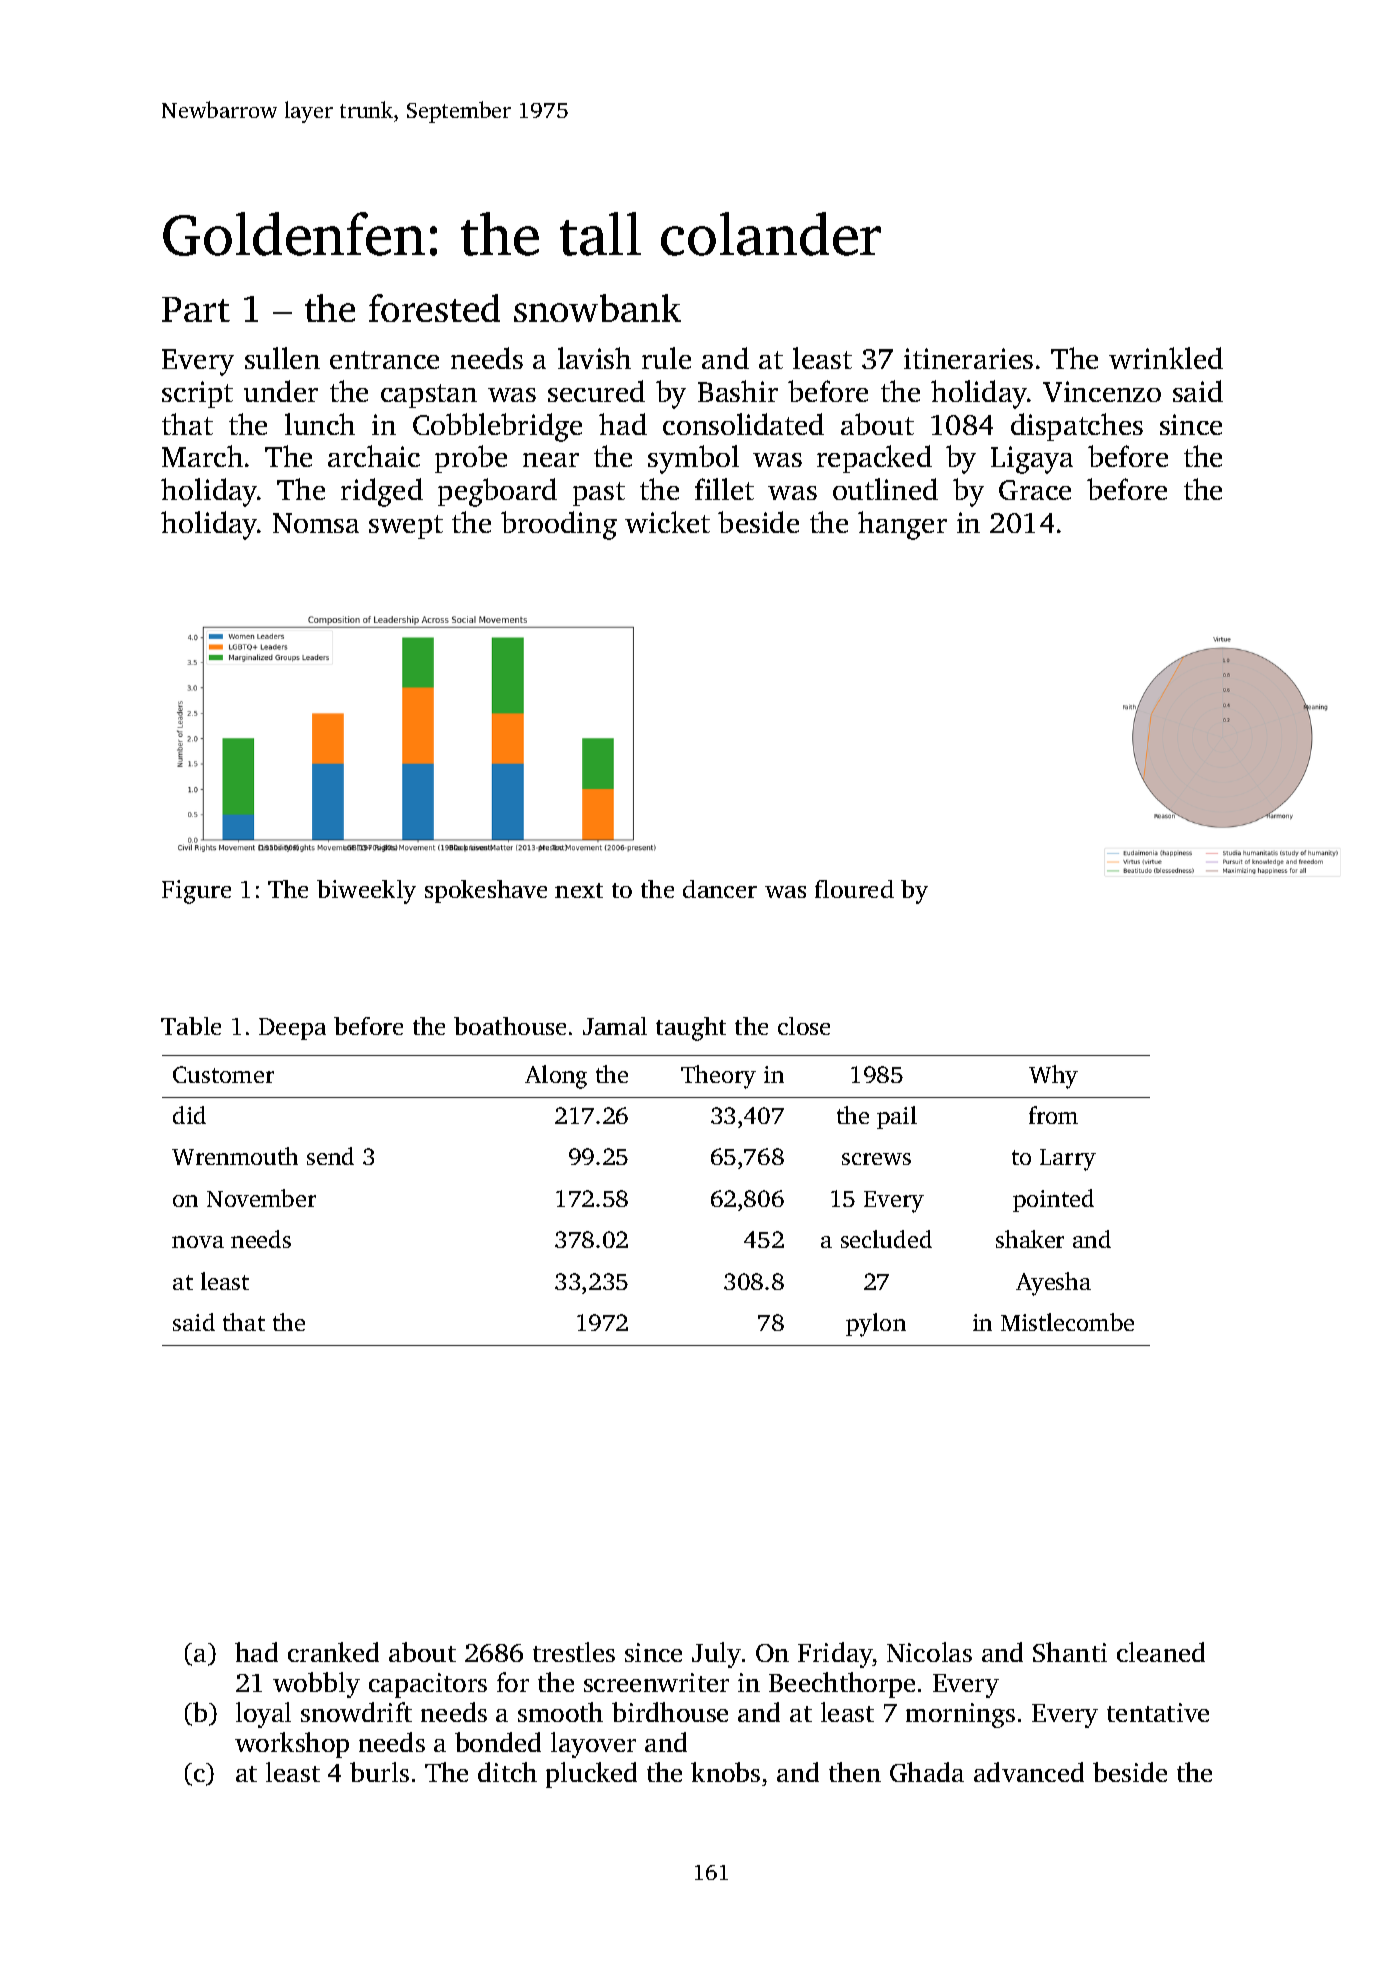 The width and height of the image is (1386, 1969). What do you see at coordinates (579, 890) in the image?
I see `next` at bounding box center [579, 890].
